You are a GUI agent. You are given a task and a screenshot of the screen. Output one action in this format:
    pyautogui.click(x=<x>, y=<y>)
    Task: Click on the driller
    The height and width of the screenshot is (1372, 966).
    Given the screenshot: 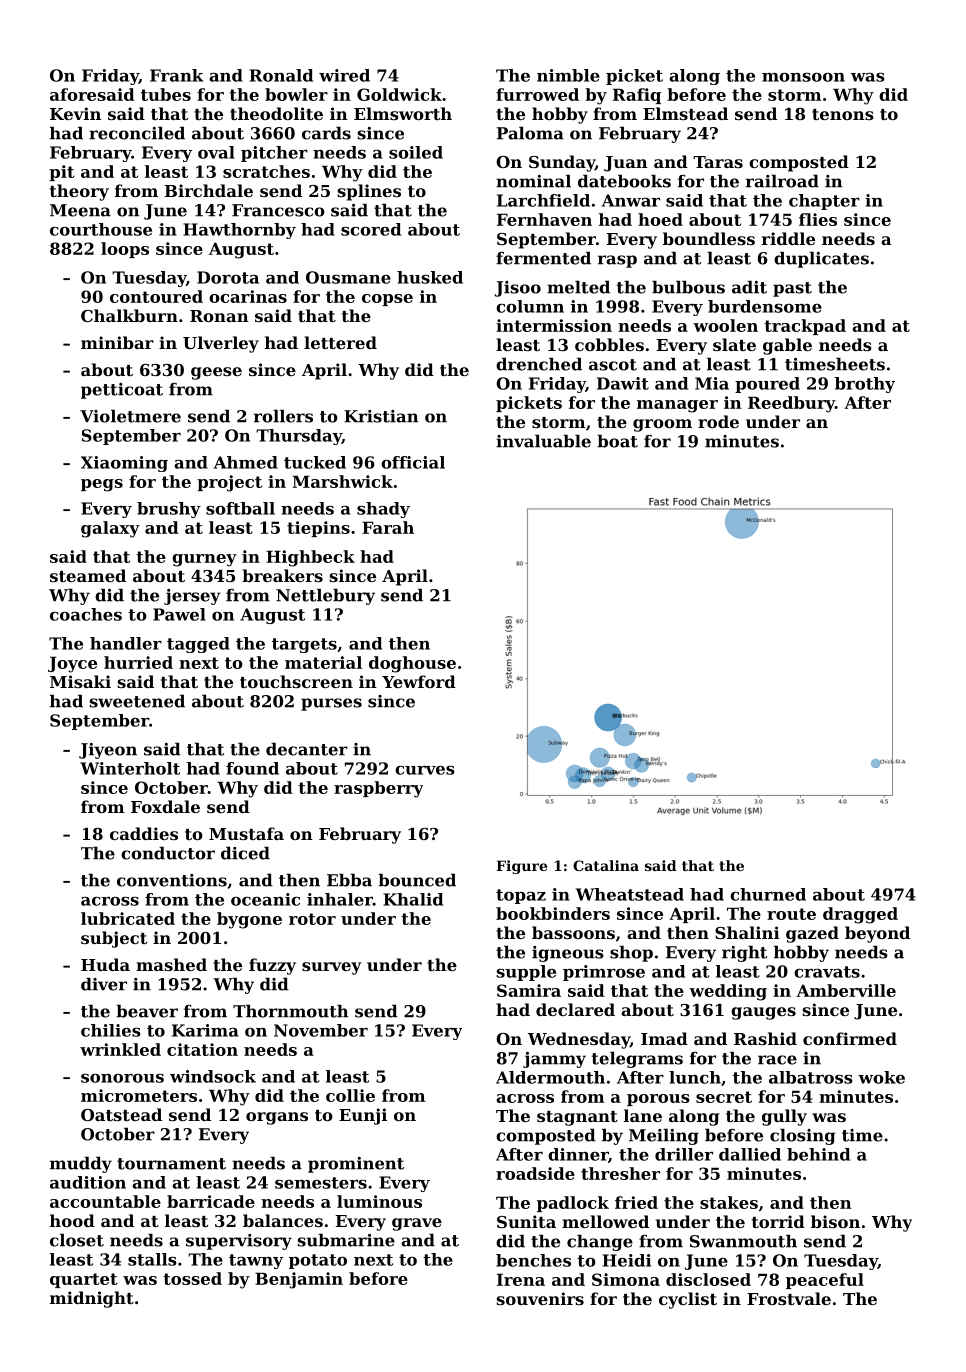 What is the action you would take?
    pyautogui.click(x=684, y=1154)
